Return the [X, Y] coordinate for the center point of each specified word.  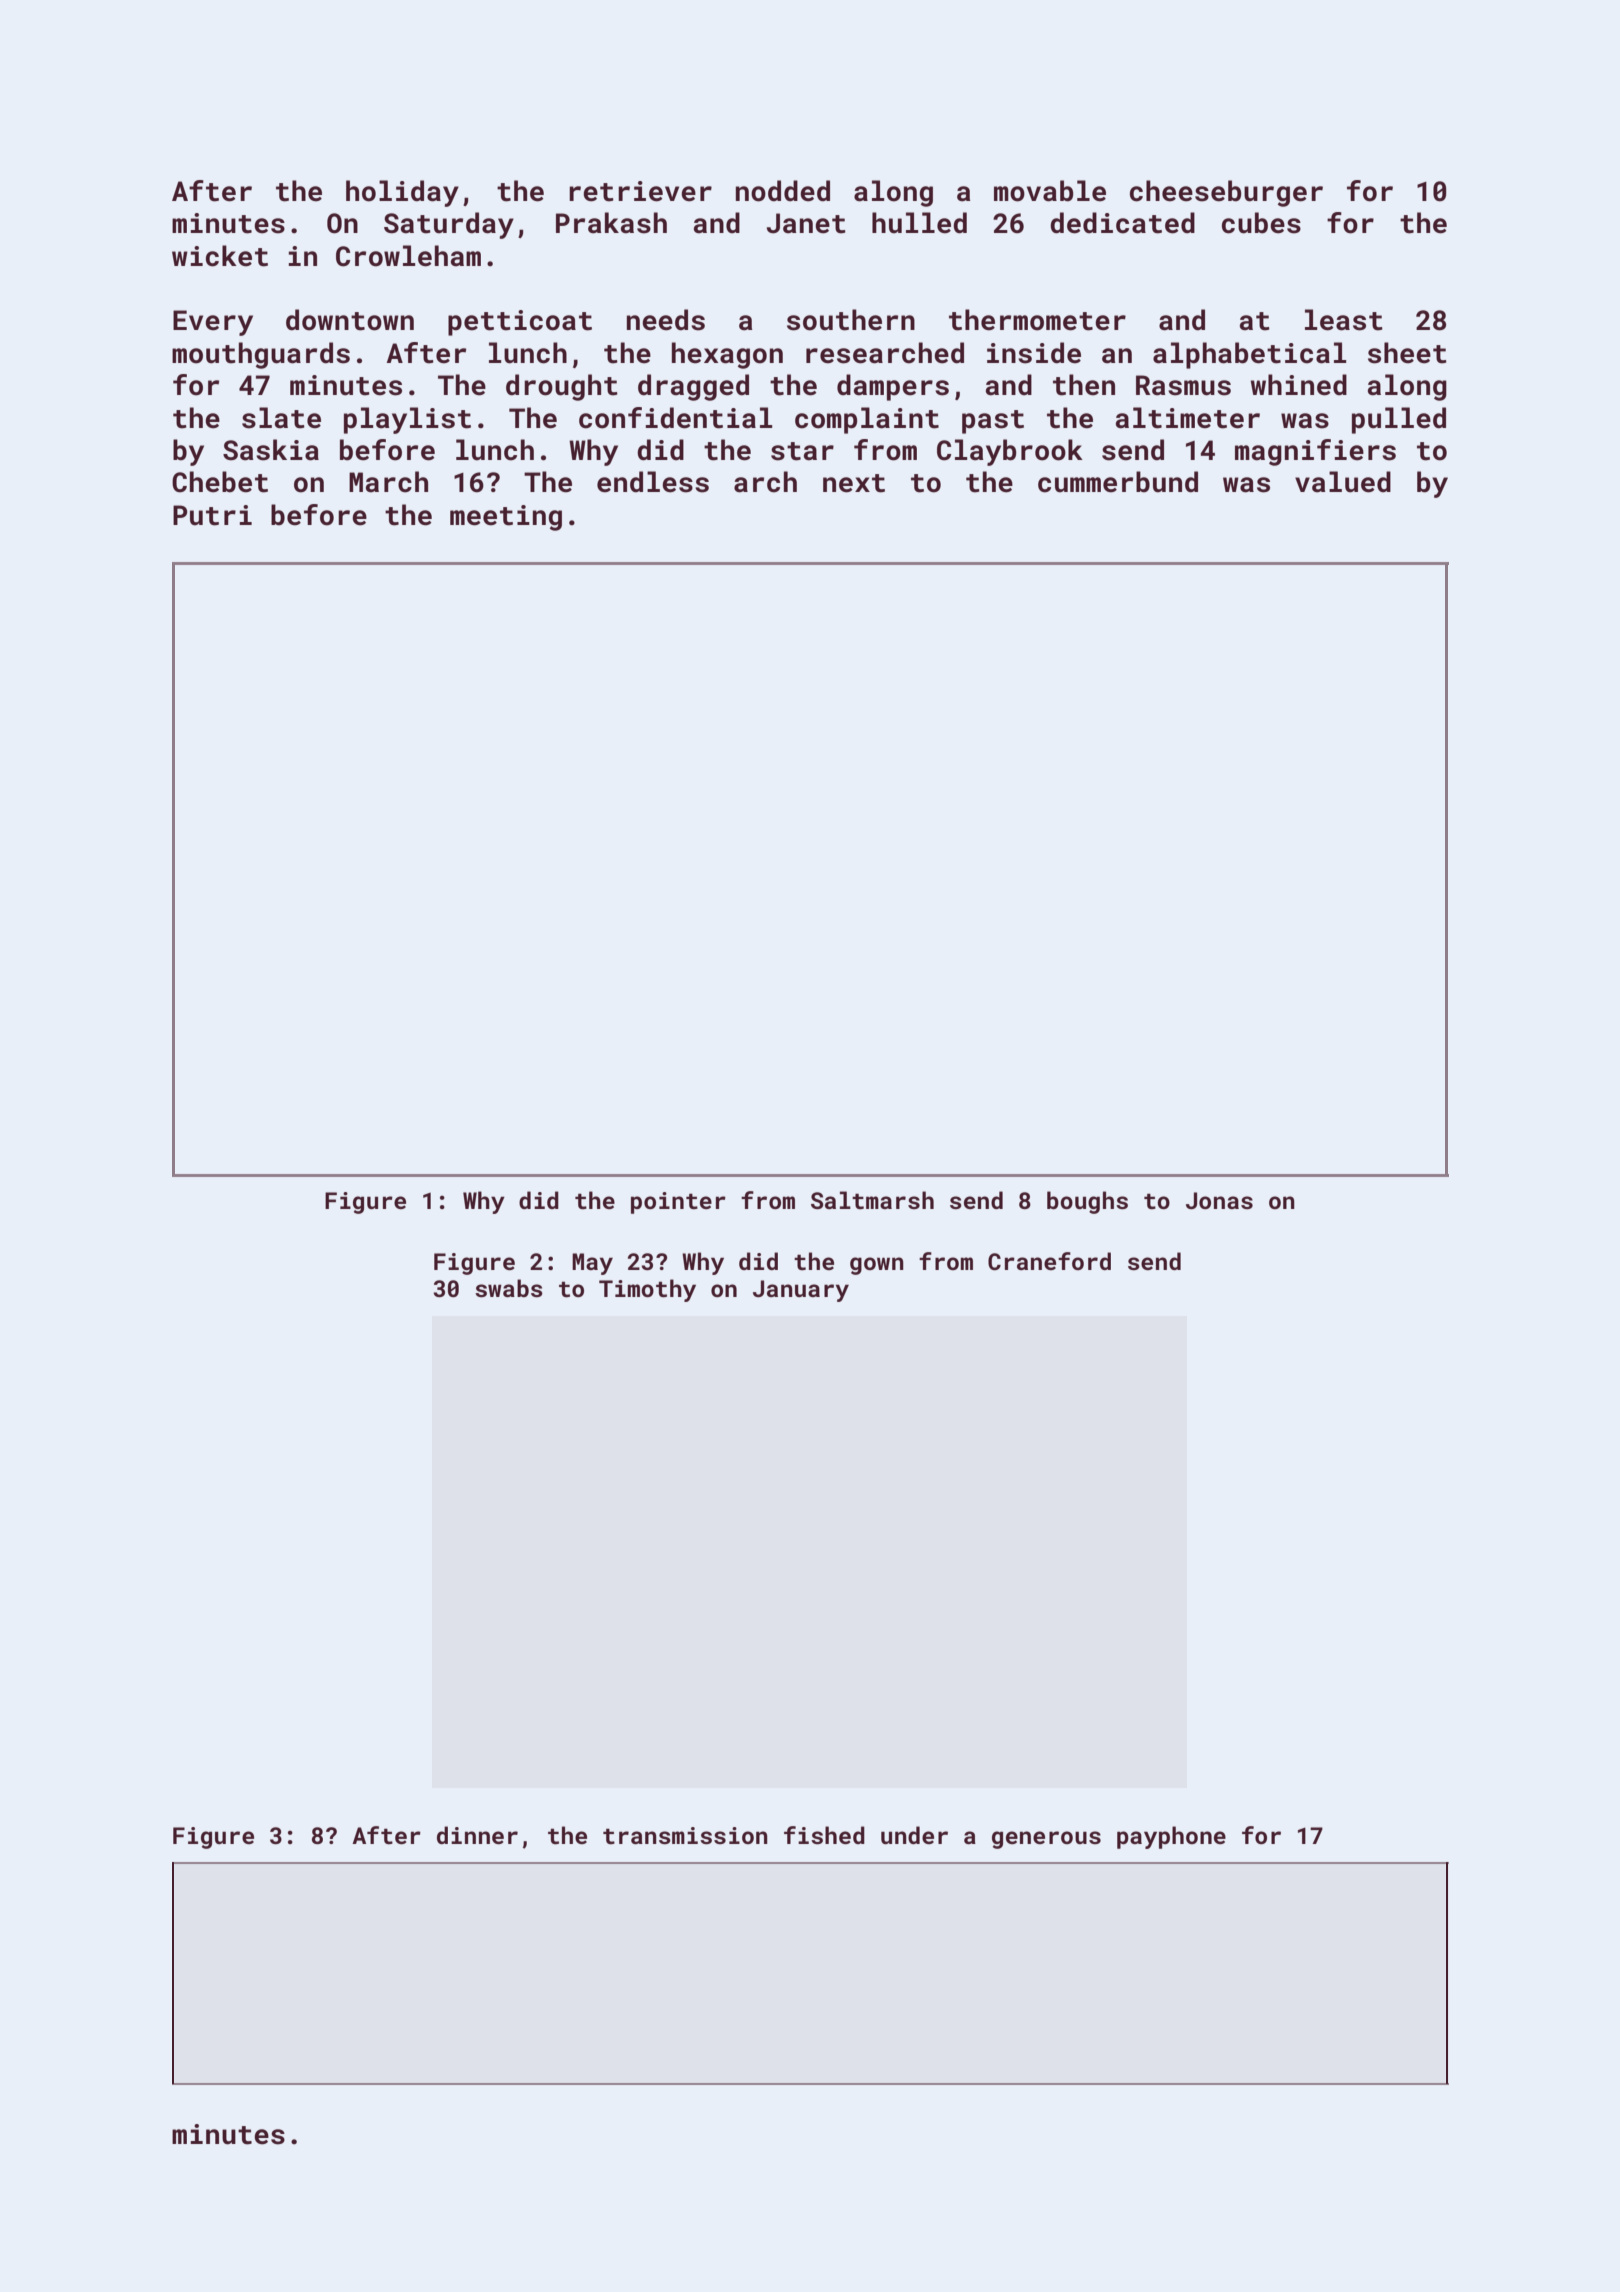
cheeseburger [1226, 193]
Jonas [1219, 1200]
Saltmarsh [872, 1200]
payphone [1171, 1837]
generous [1046, 1840]
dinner [477, 1835]
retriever [640, 191]
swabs [509, 1288]
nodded [783, 191]
